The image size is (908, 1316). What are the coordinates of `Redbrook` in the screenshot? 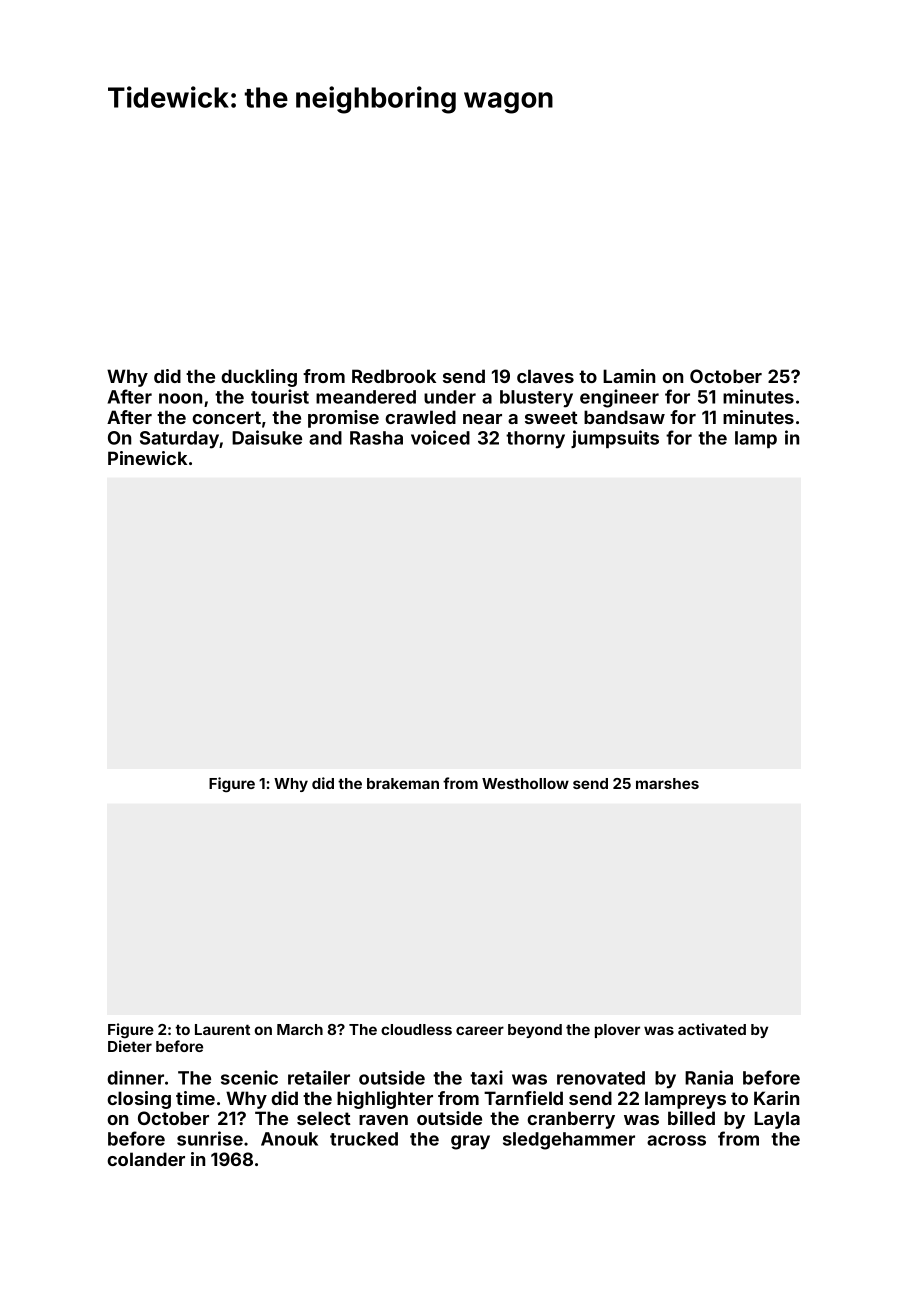 It's located at (394, 376).
